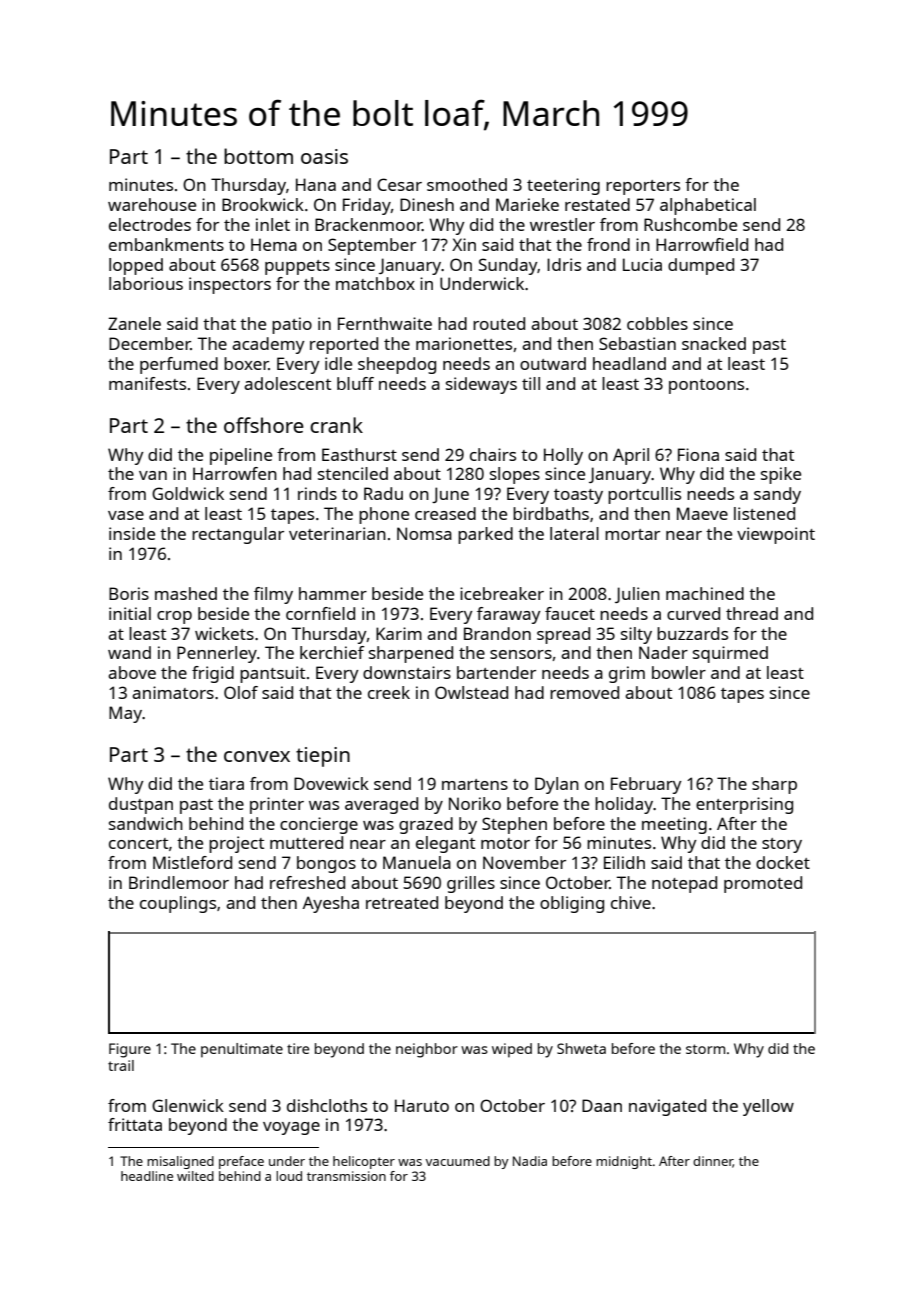  Describe the element at coordinates (263, 204) in the screenshot. I see `Brookwick` at that location.
